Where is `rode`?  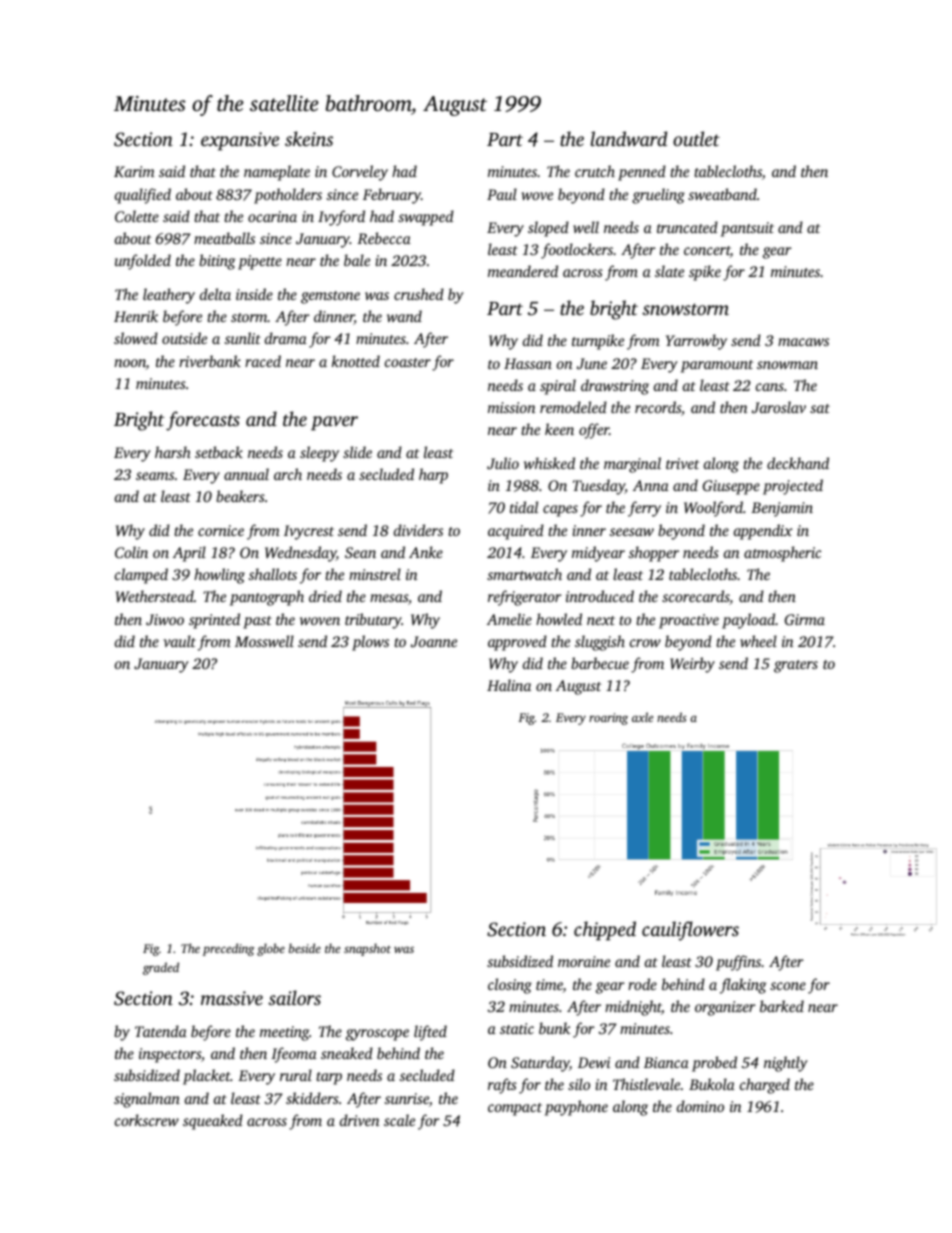 rode is located at coordinates (642, 984).
